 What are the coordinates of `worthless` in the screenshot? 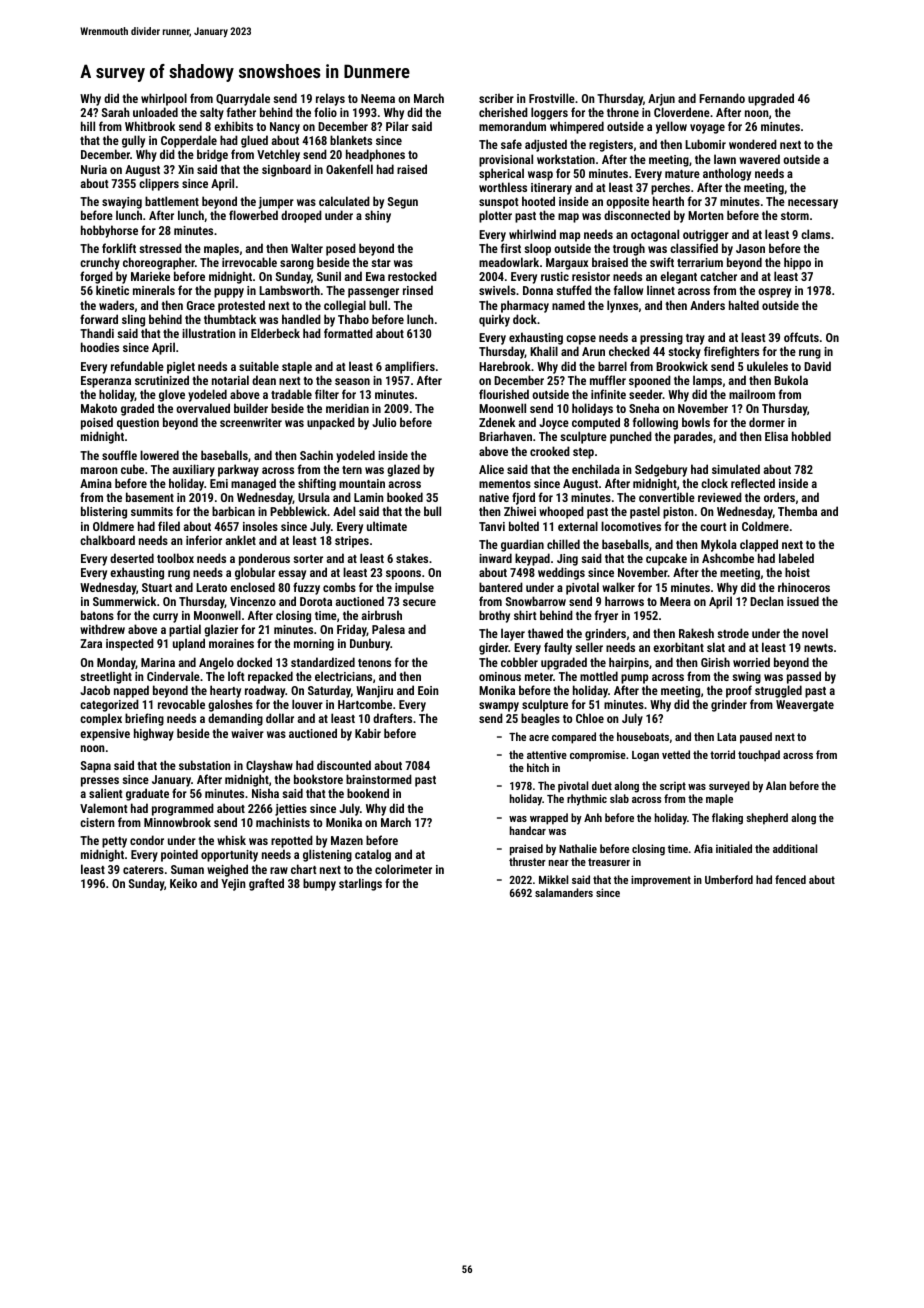 It's located at (503, 187).
